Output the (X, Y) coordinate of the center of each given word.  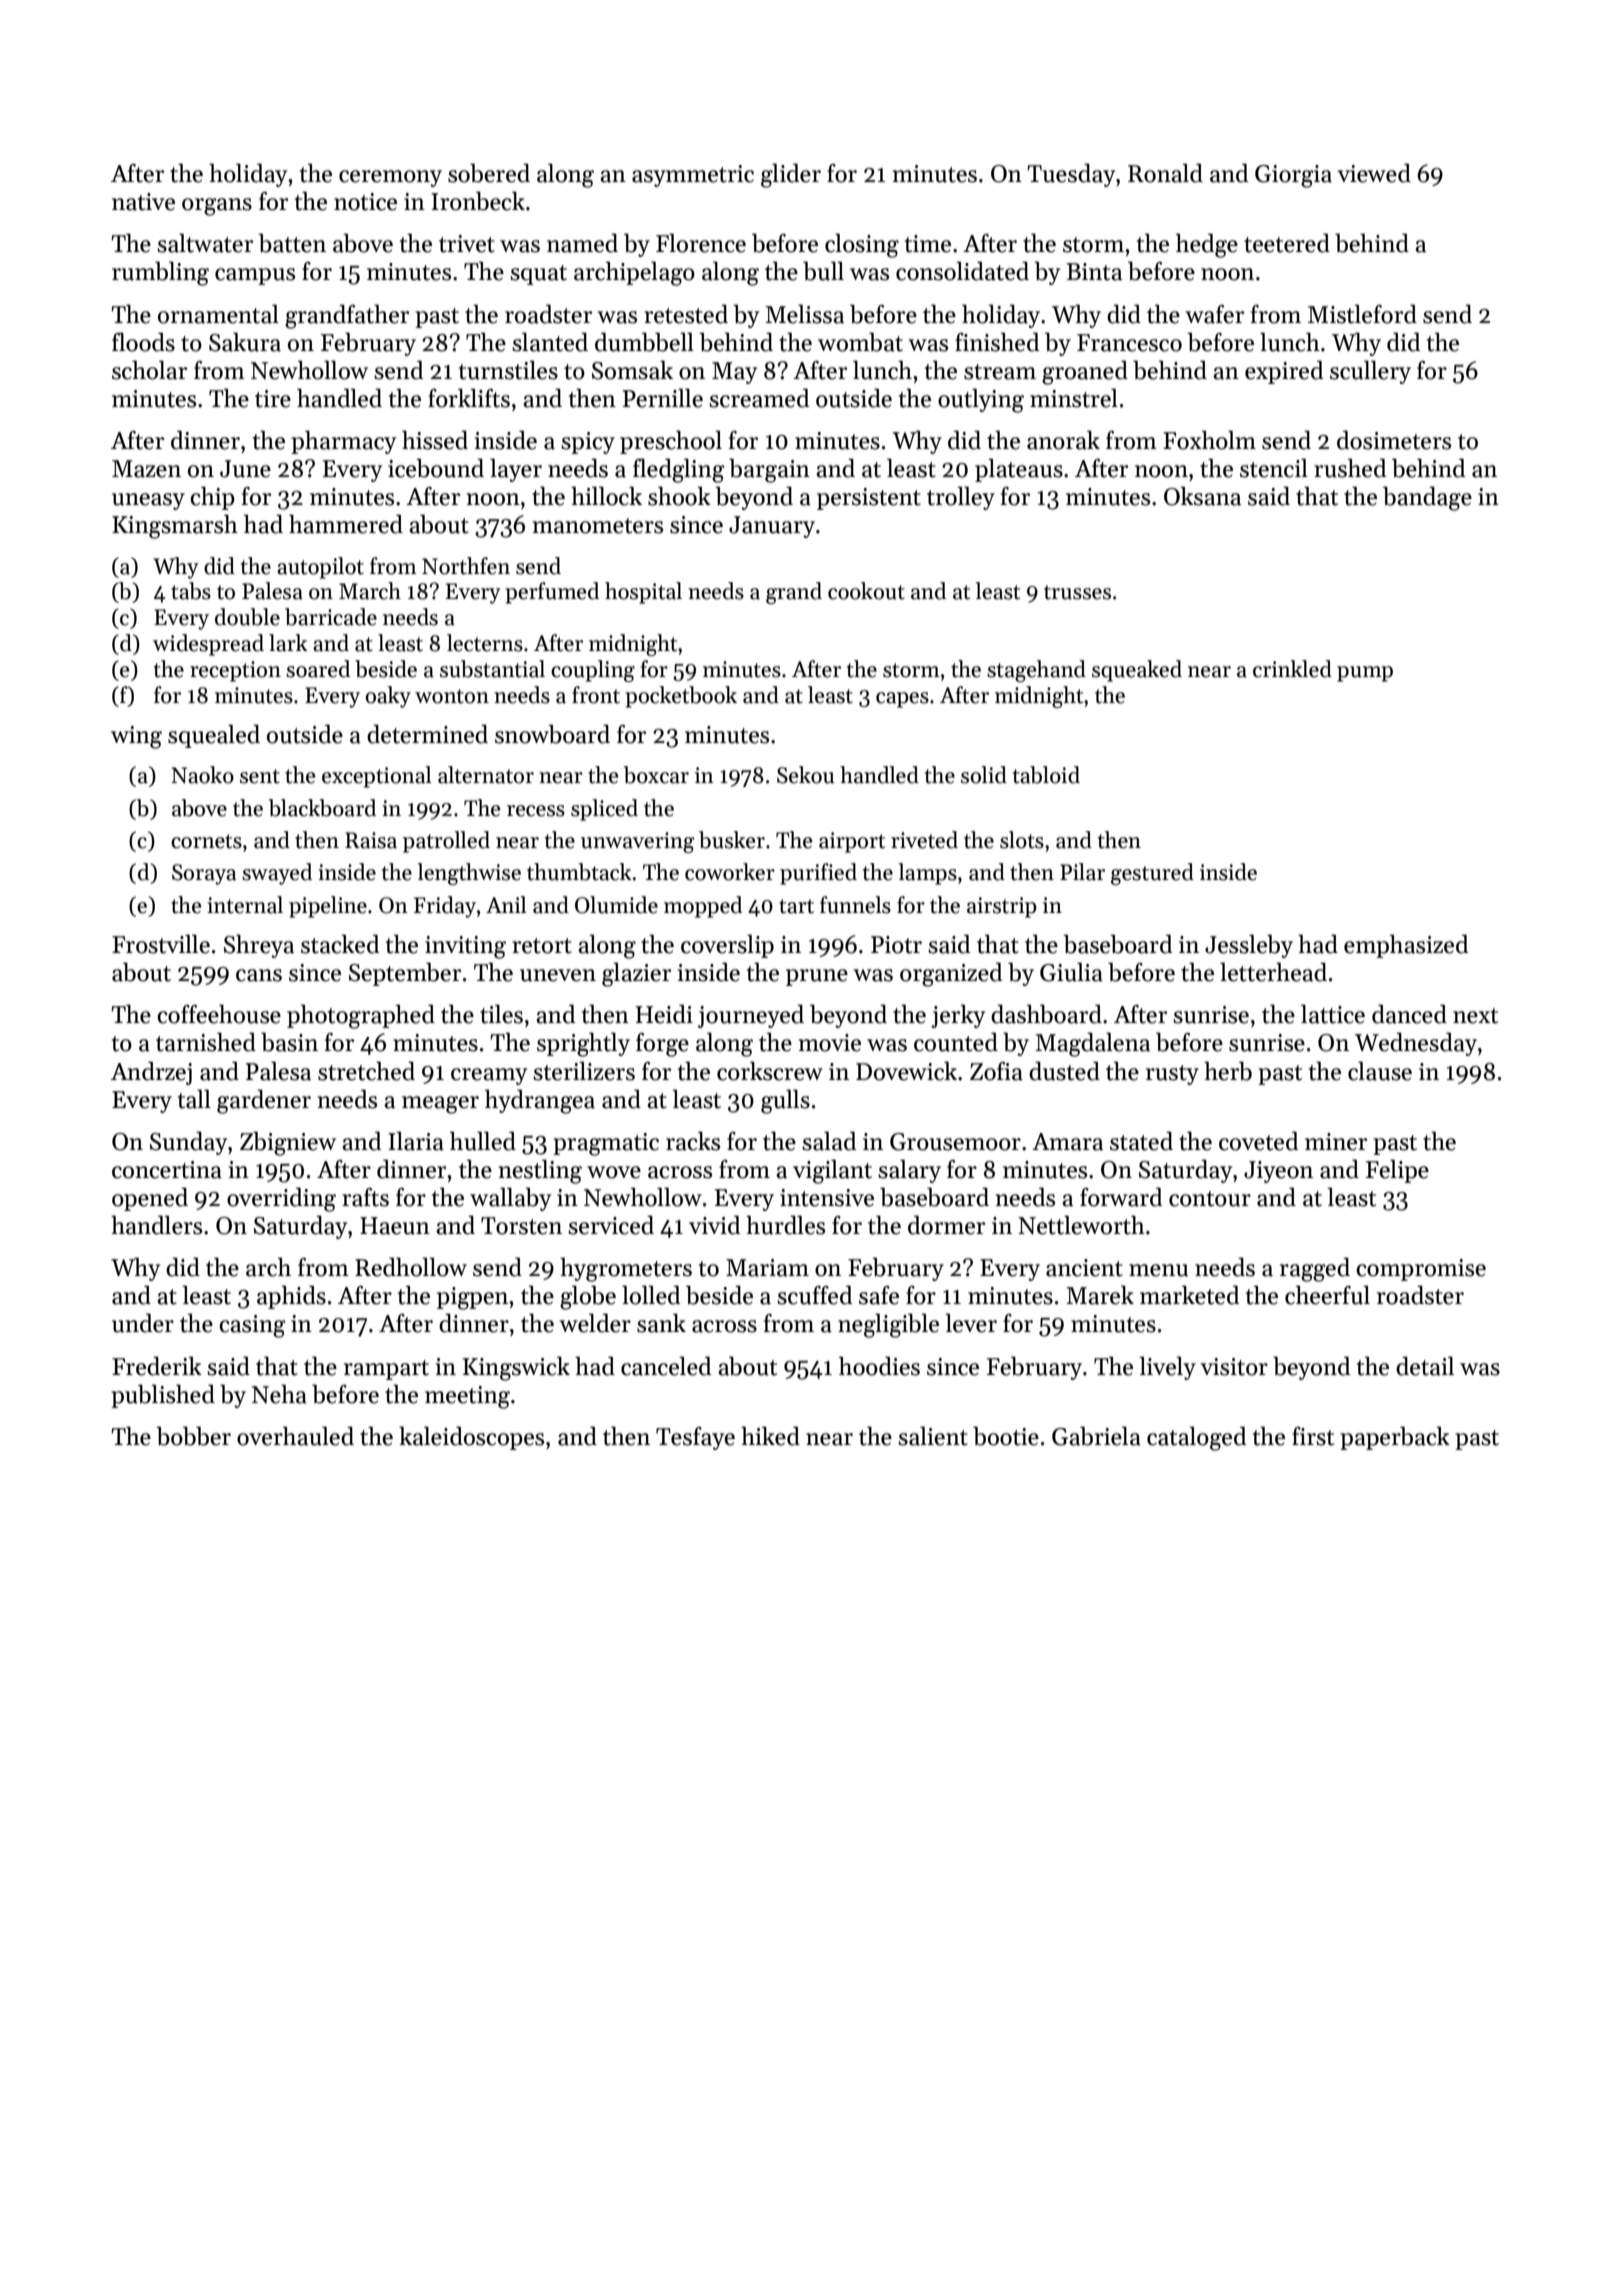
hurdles (785, 1225)
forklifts (469, 398)
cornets (206, 841)
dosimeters (1394, 440)
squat (538, 275)
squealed (214, 736)
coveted (1259, 1141)
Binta (1094, 272)
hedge (1207, 245)
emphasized (1406, 946)
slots (1022, 840)
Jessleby (1249, 946)
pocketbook (681, 697)
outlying (981, 400)
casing (252, 1326)
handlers (156, 1225)
